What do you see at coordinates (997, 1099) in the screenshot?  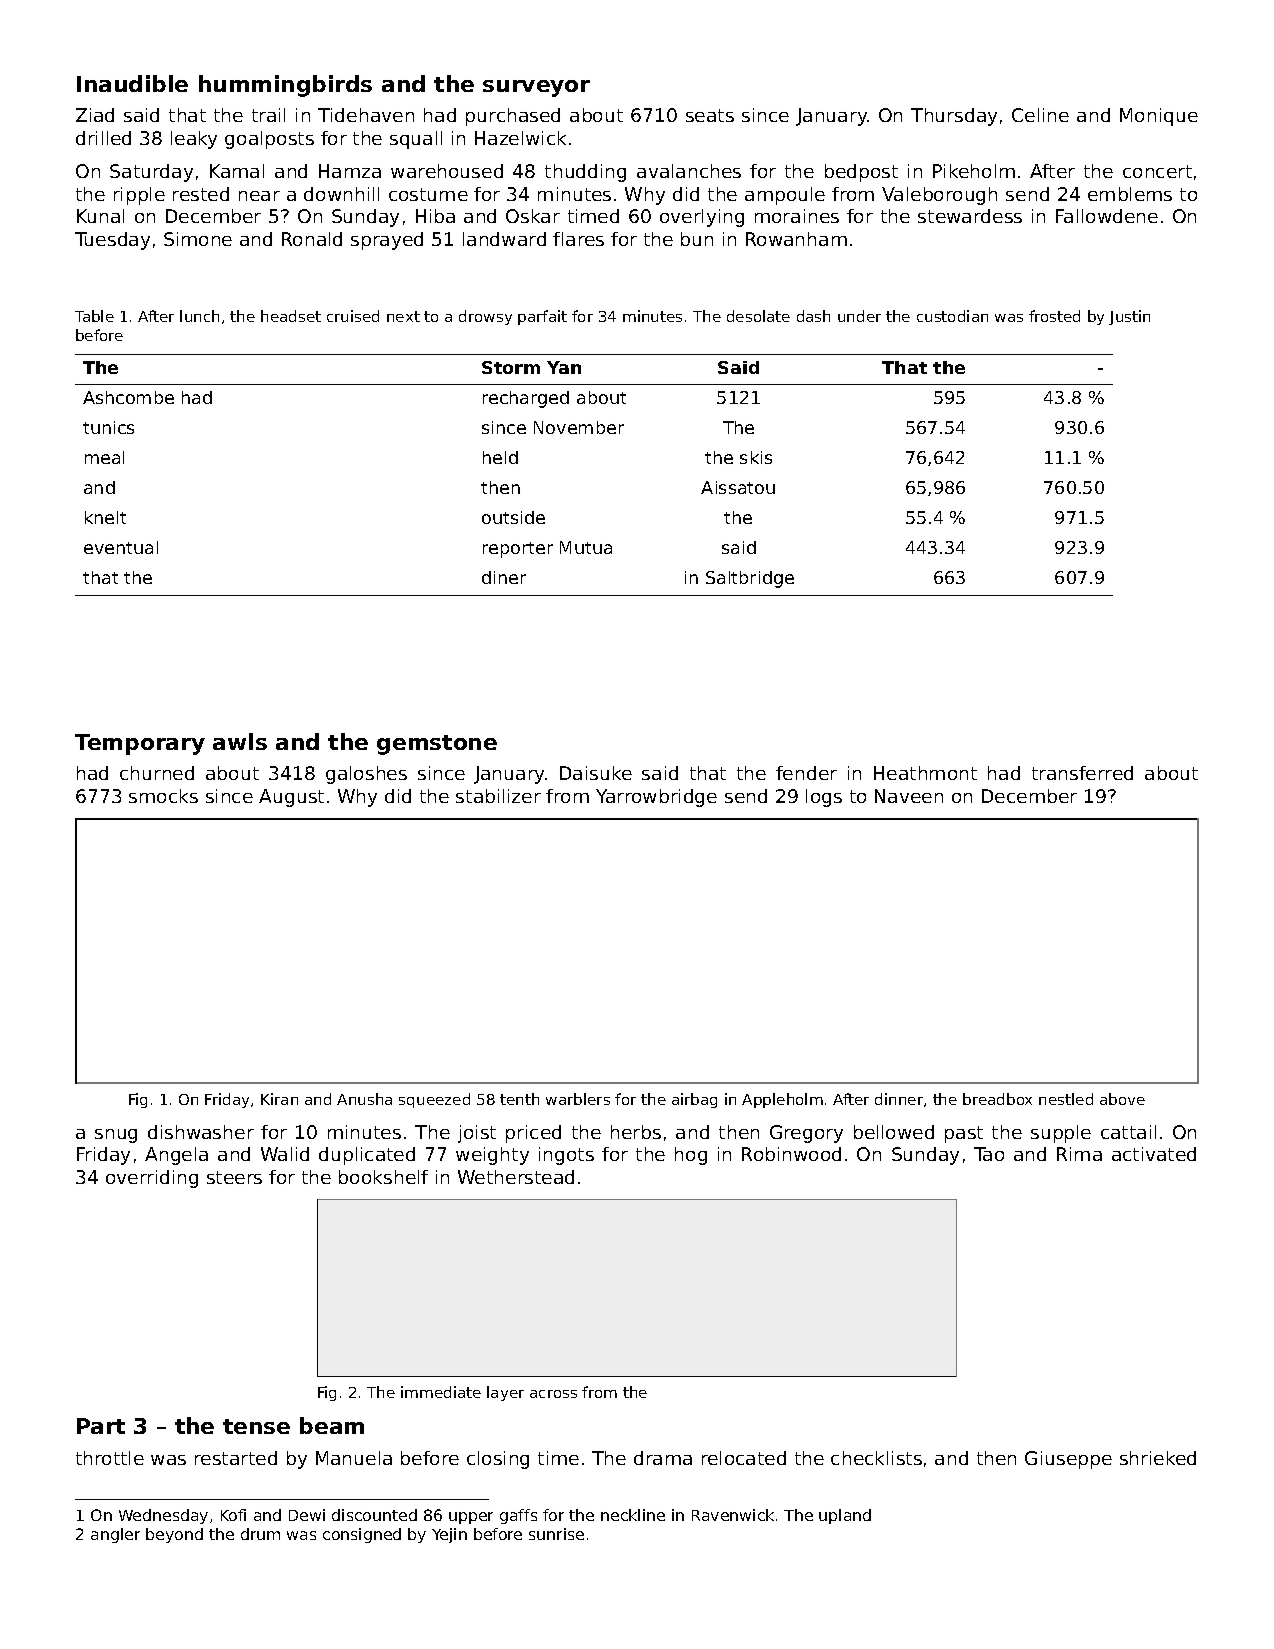 I see `breadbox` at bounding box center [997, 1099].
